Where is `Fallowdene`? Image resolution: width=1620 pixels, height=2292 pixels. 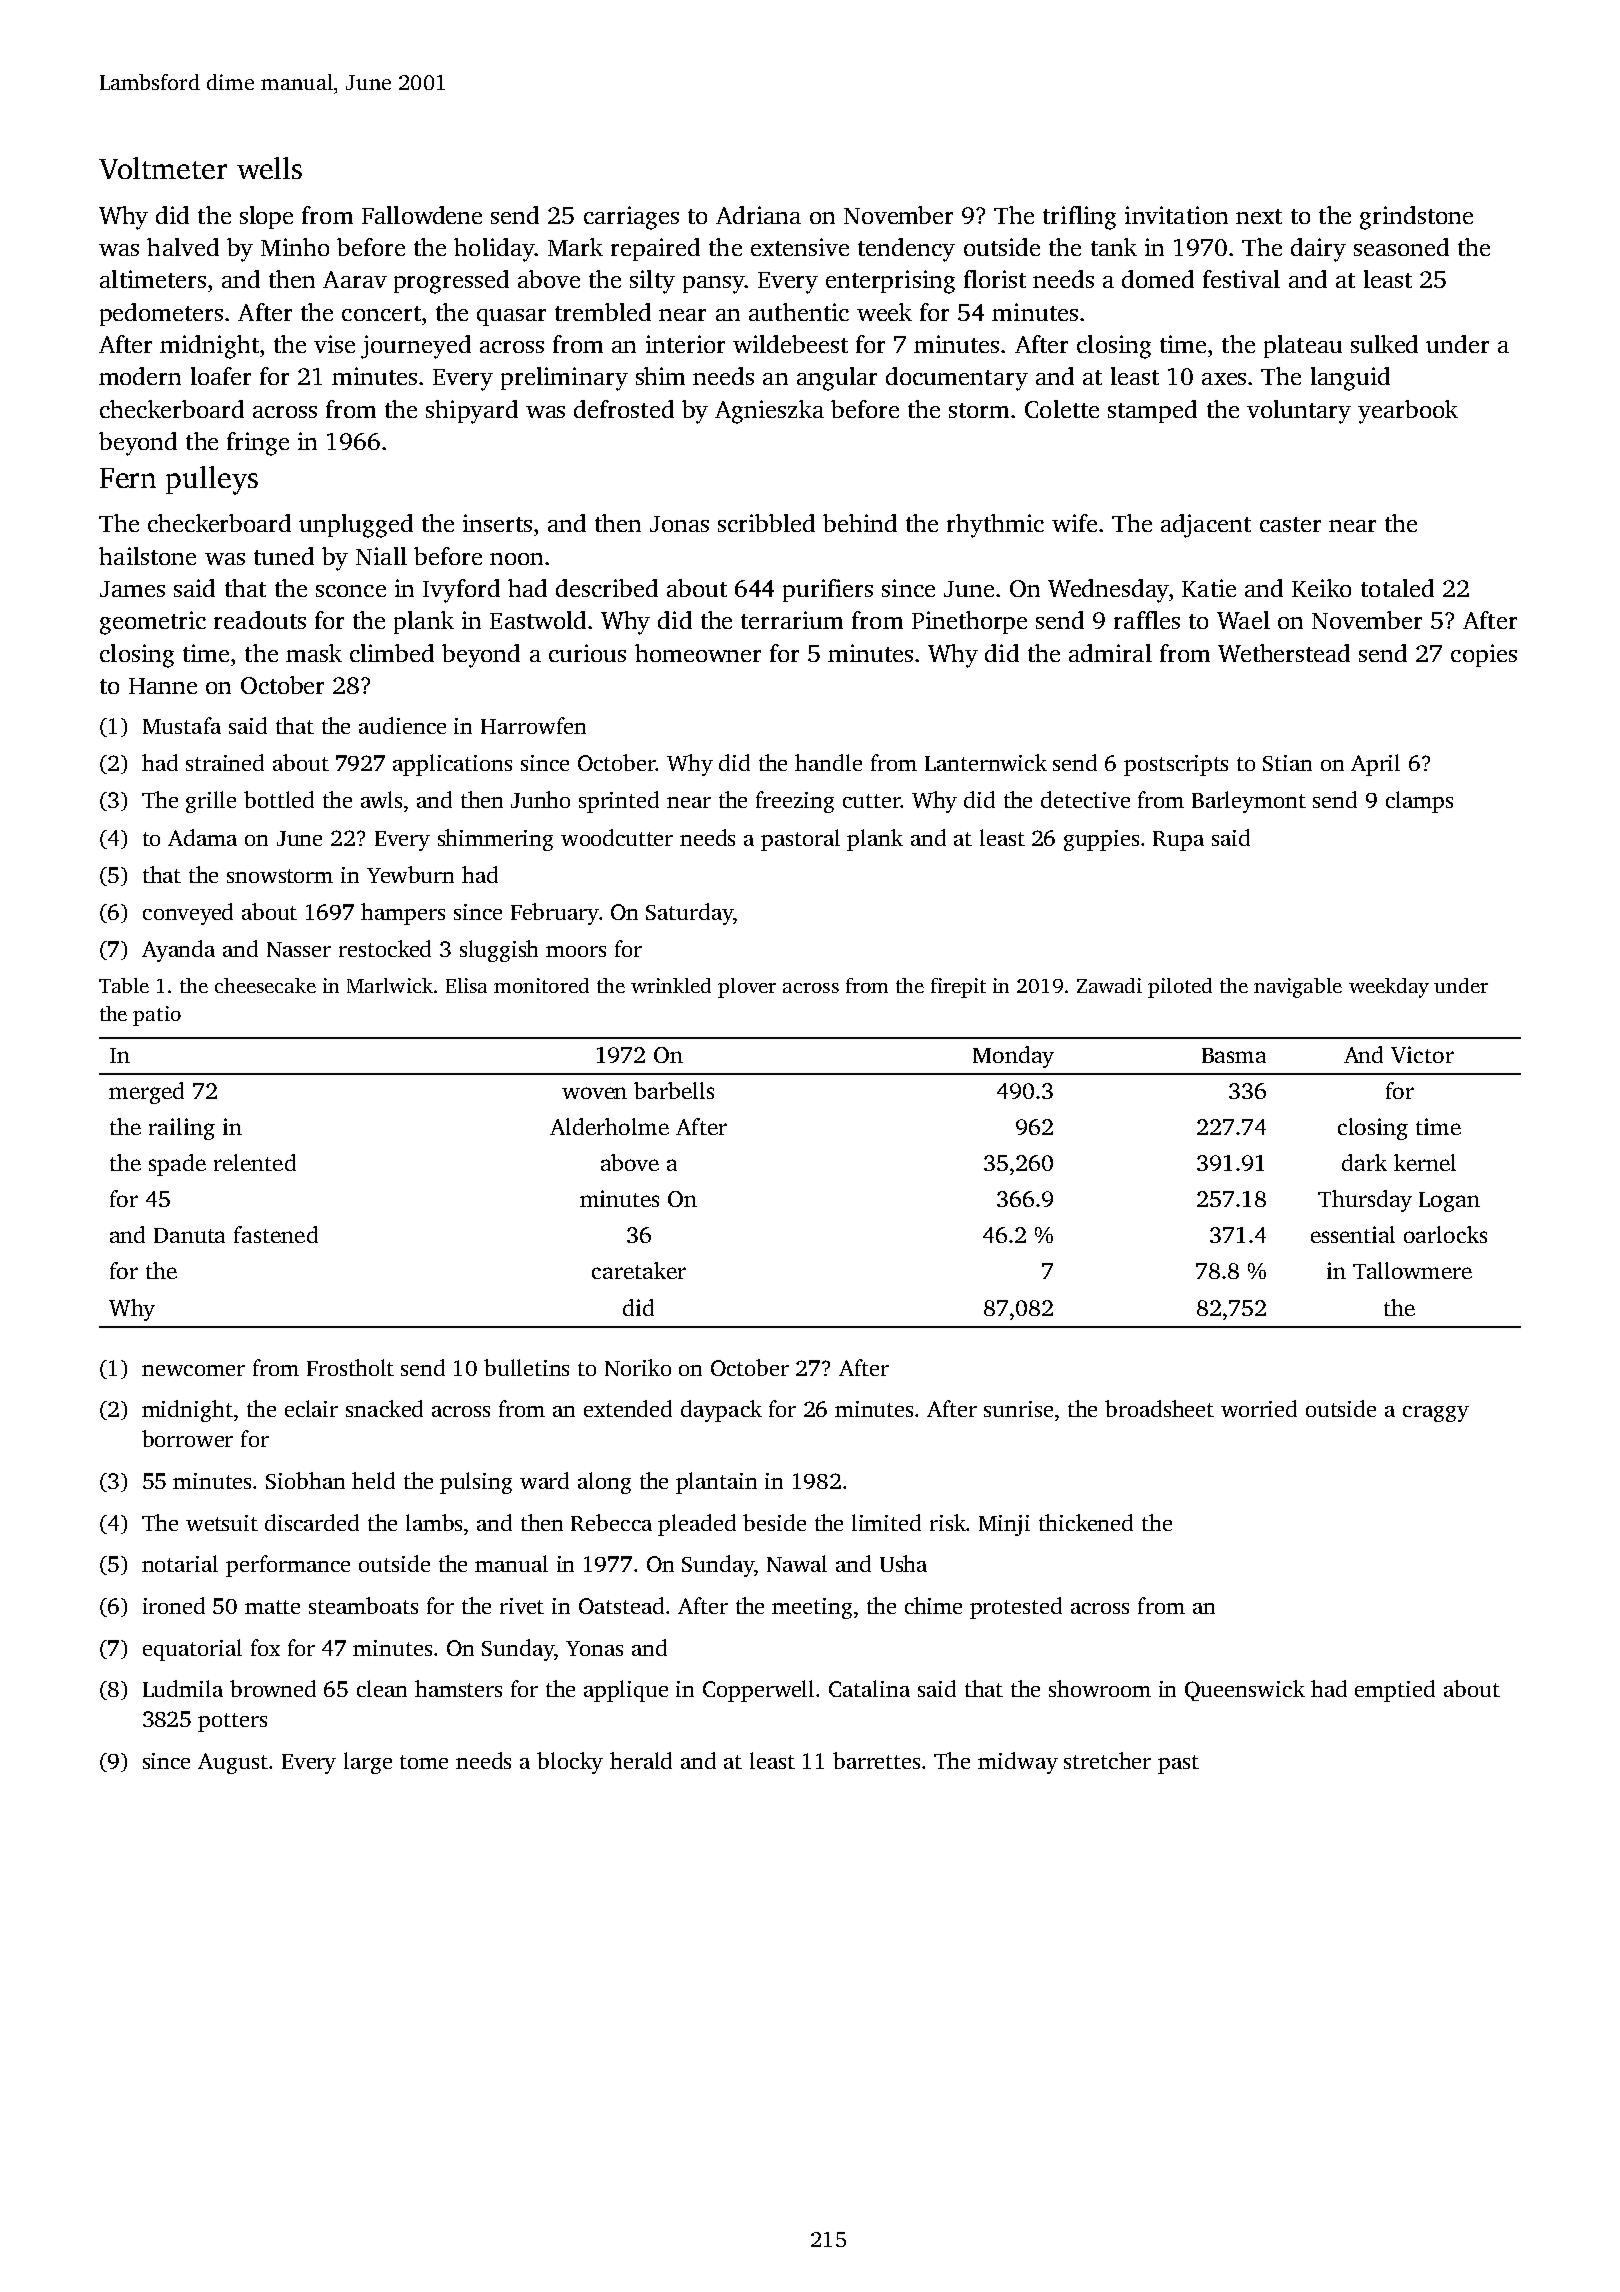 Fallowdene is located at coordinates (422, 215).
